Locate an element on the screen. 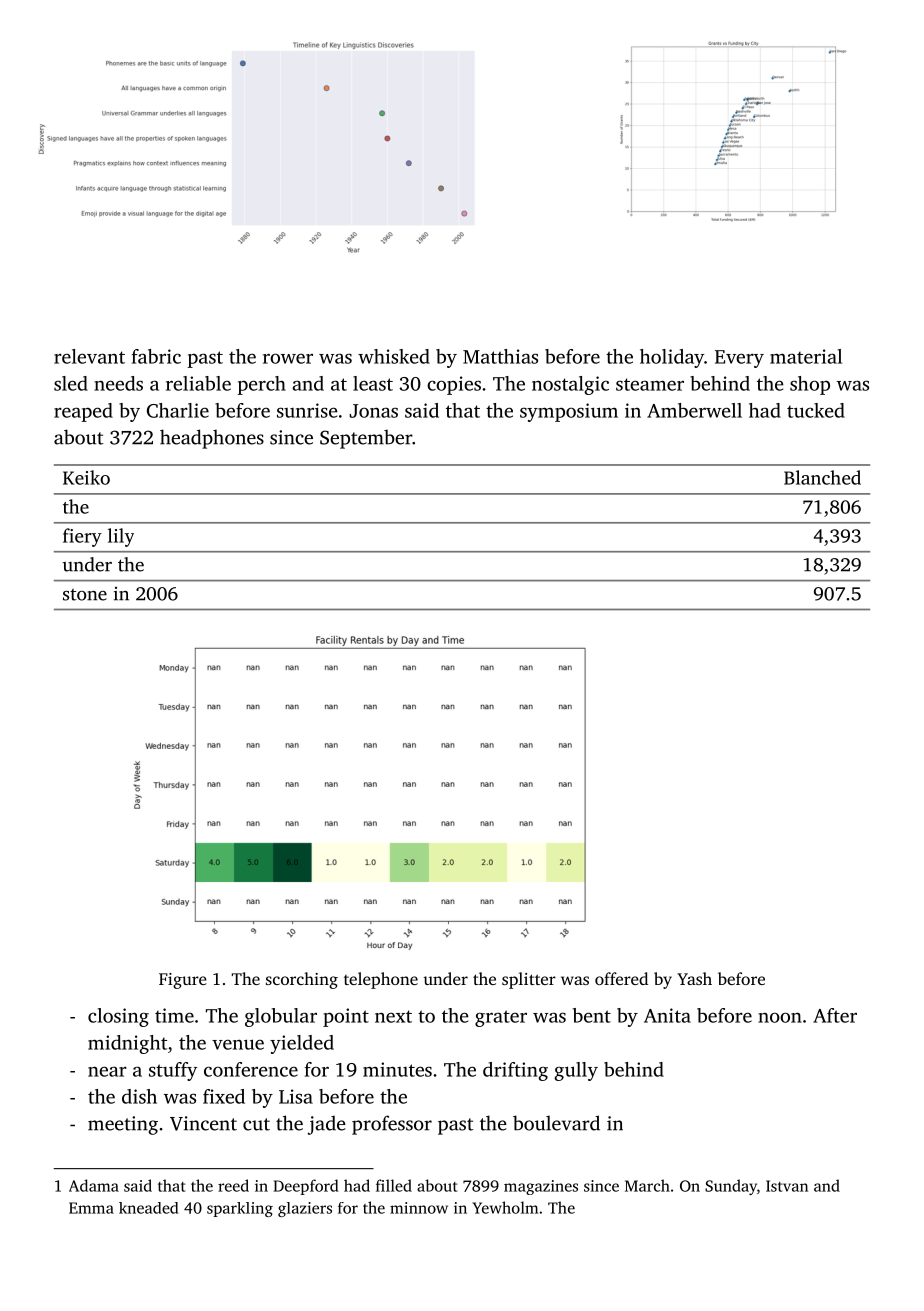  relevant is located at coordinates (89, 356).
